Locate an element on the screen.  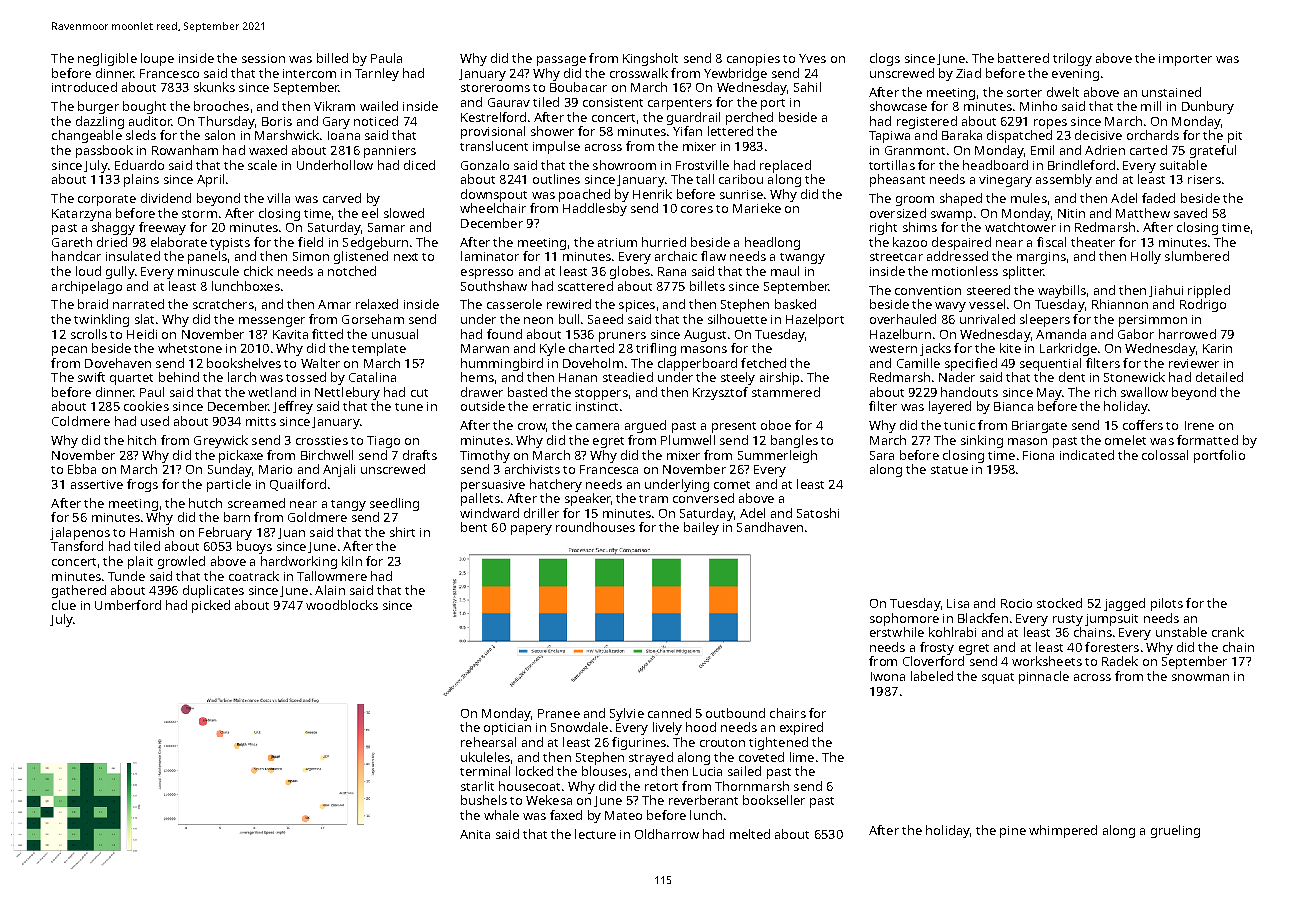
fetched is located at coordinates (763, 363).
